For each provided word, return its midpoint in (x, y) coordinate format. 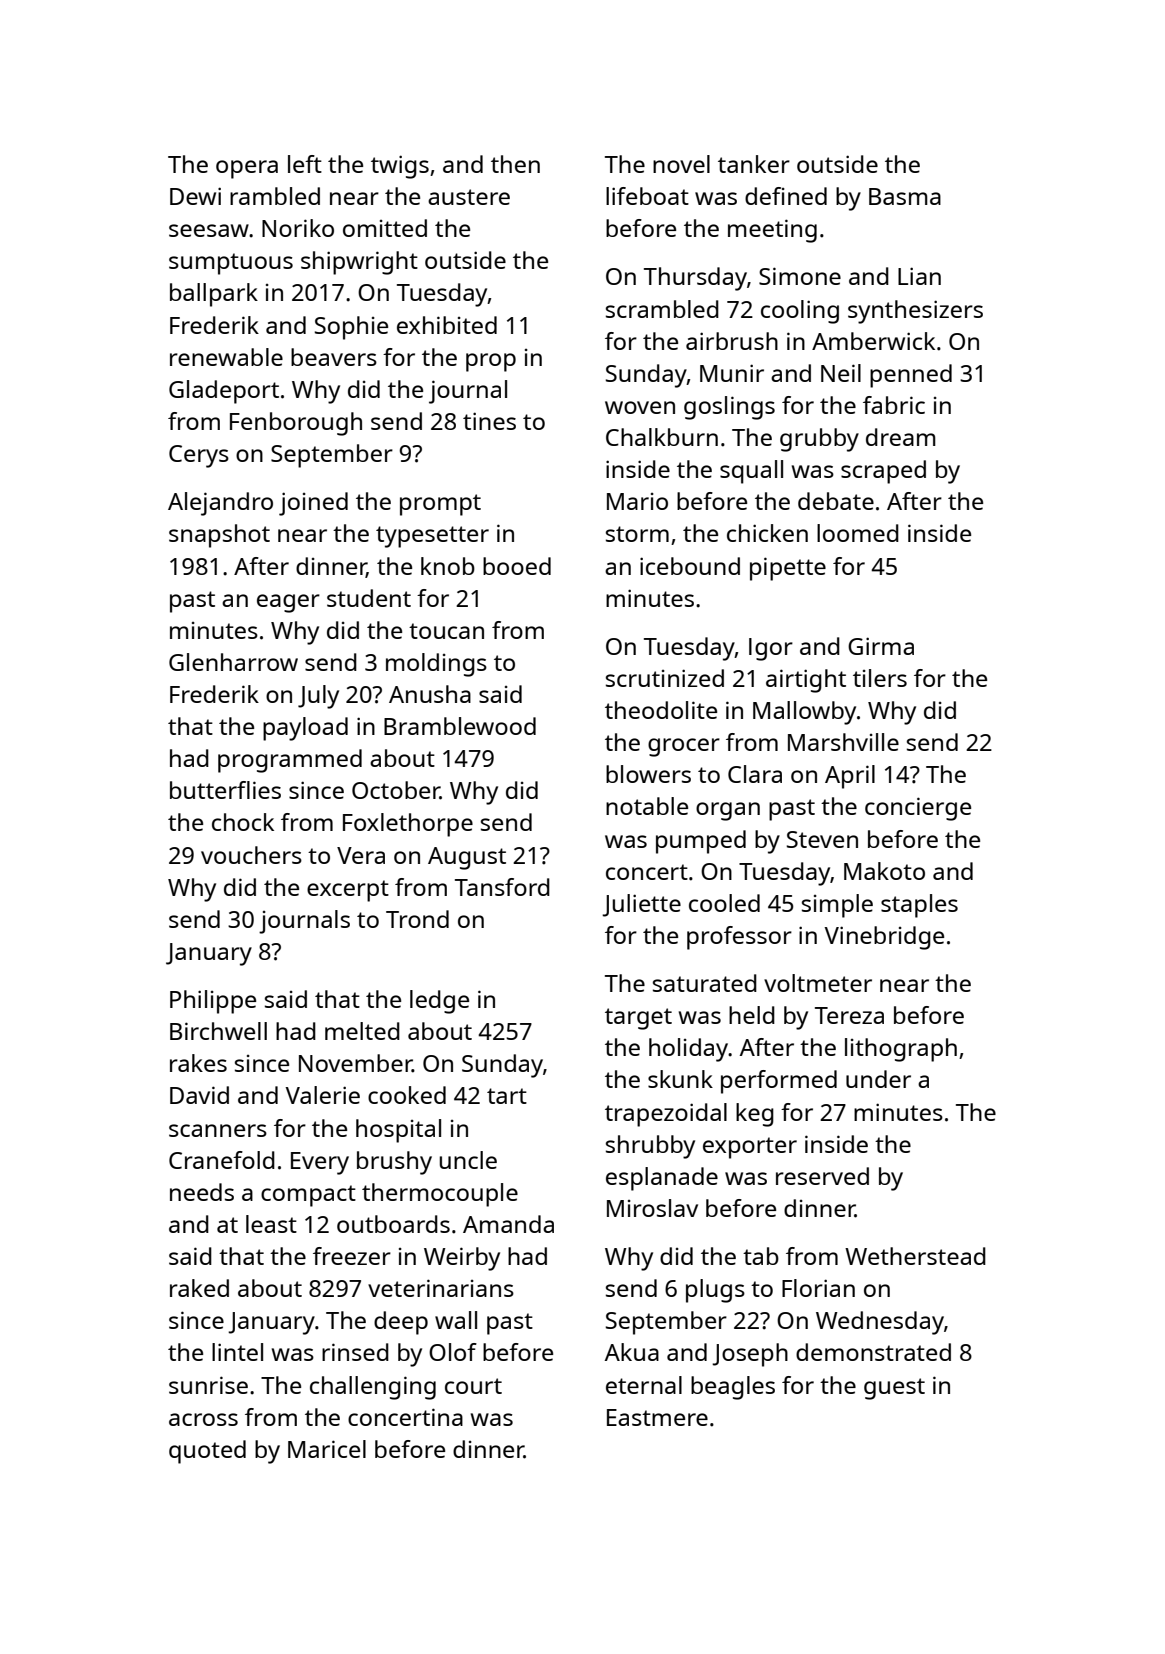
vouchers (251, 855)
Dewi (195, 196)
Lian (919, 276)
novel (681, 164)
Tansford (502, 887)
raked (199, 1288)
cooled (724, 903)
